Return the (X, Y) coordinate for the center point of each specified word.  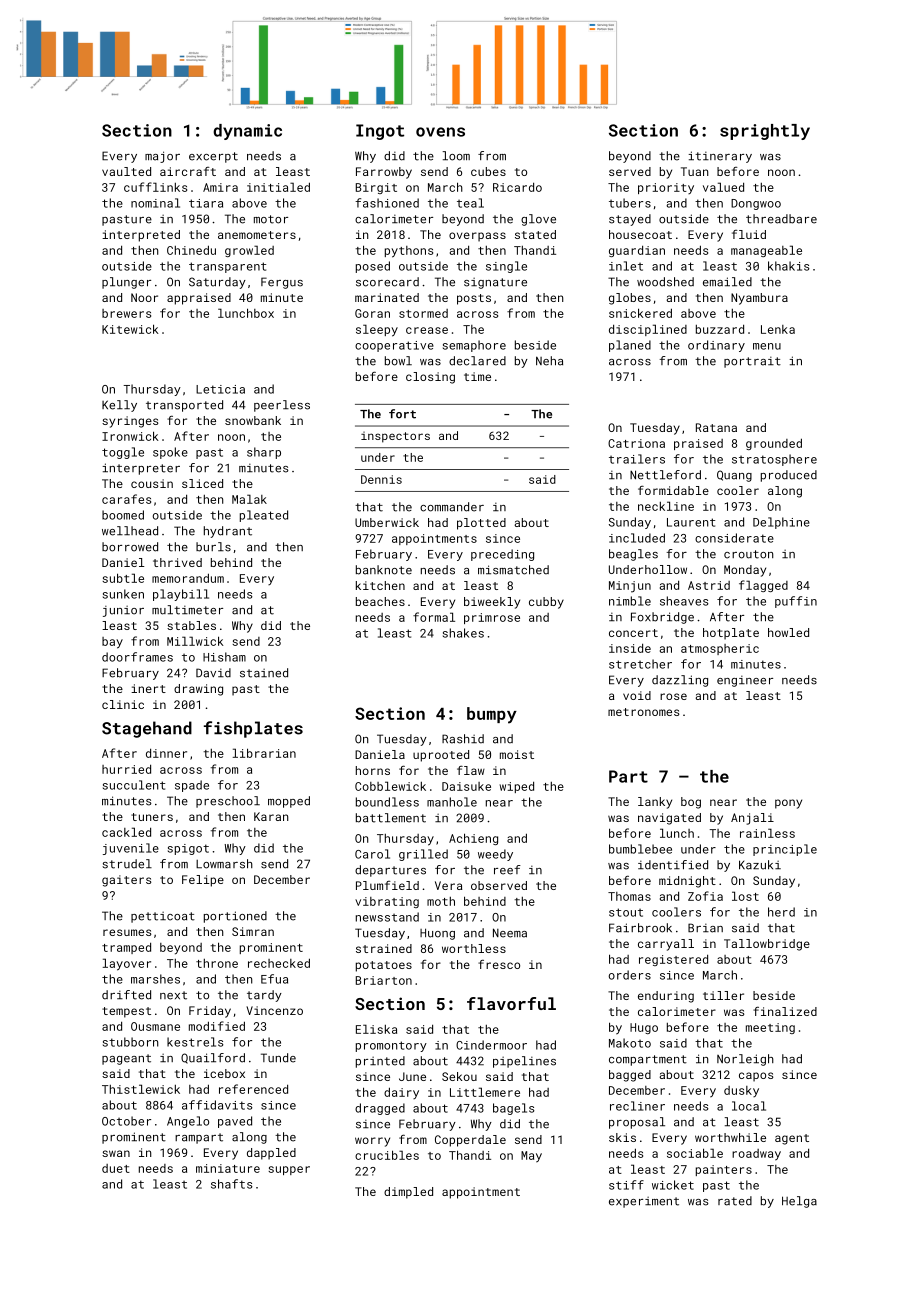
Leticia (220, 389)
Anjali (752, 819)
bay (112, 643)
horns (373, 770)
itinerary (720, 157)
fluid (749, 234)
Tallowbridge (767, 945)
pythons (409, 252)
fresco (499, 964)
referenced (253, 1089)
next (173, 995)
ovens (440, 132)
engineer (745, 681)
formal (434, 617)
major (162, 157)
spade (192, 786)
